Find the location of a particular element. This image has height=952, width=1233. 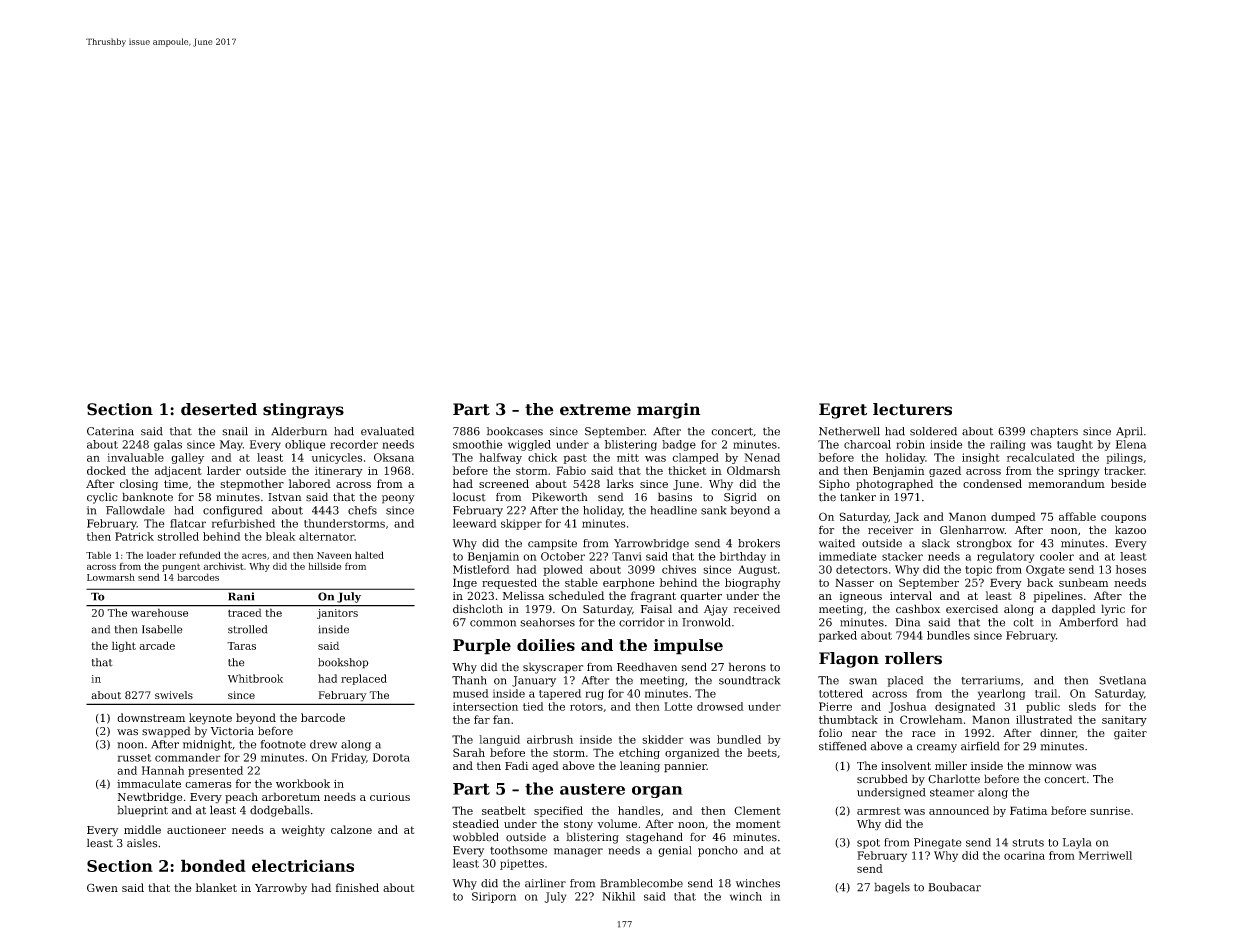

lyric is located at coordinates (1113, 610).
